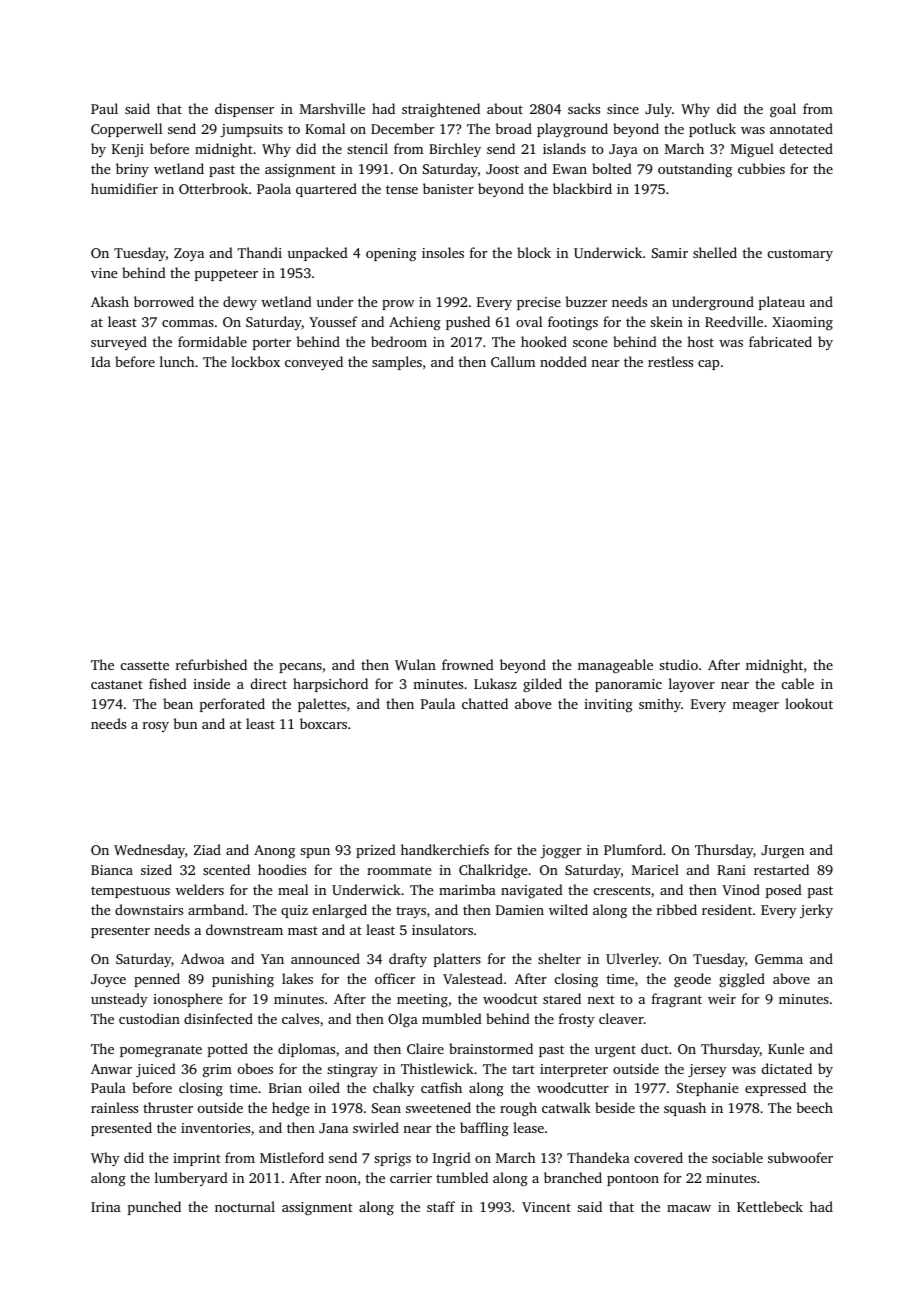 The height and width of the screenshot is (1308, 924). Describe the element at coordinates (119, 343) in the screenshot. I see `surveyed` at that location.
